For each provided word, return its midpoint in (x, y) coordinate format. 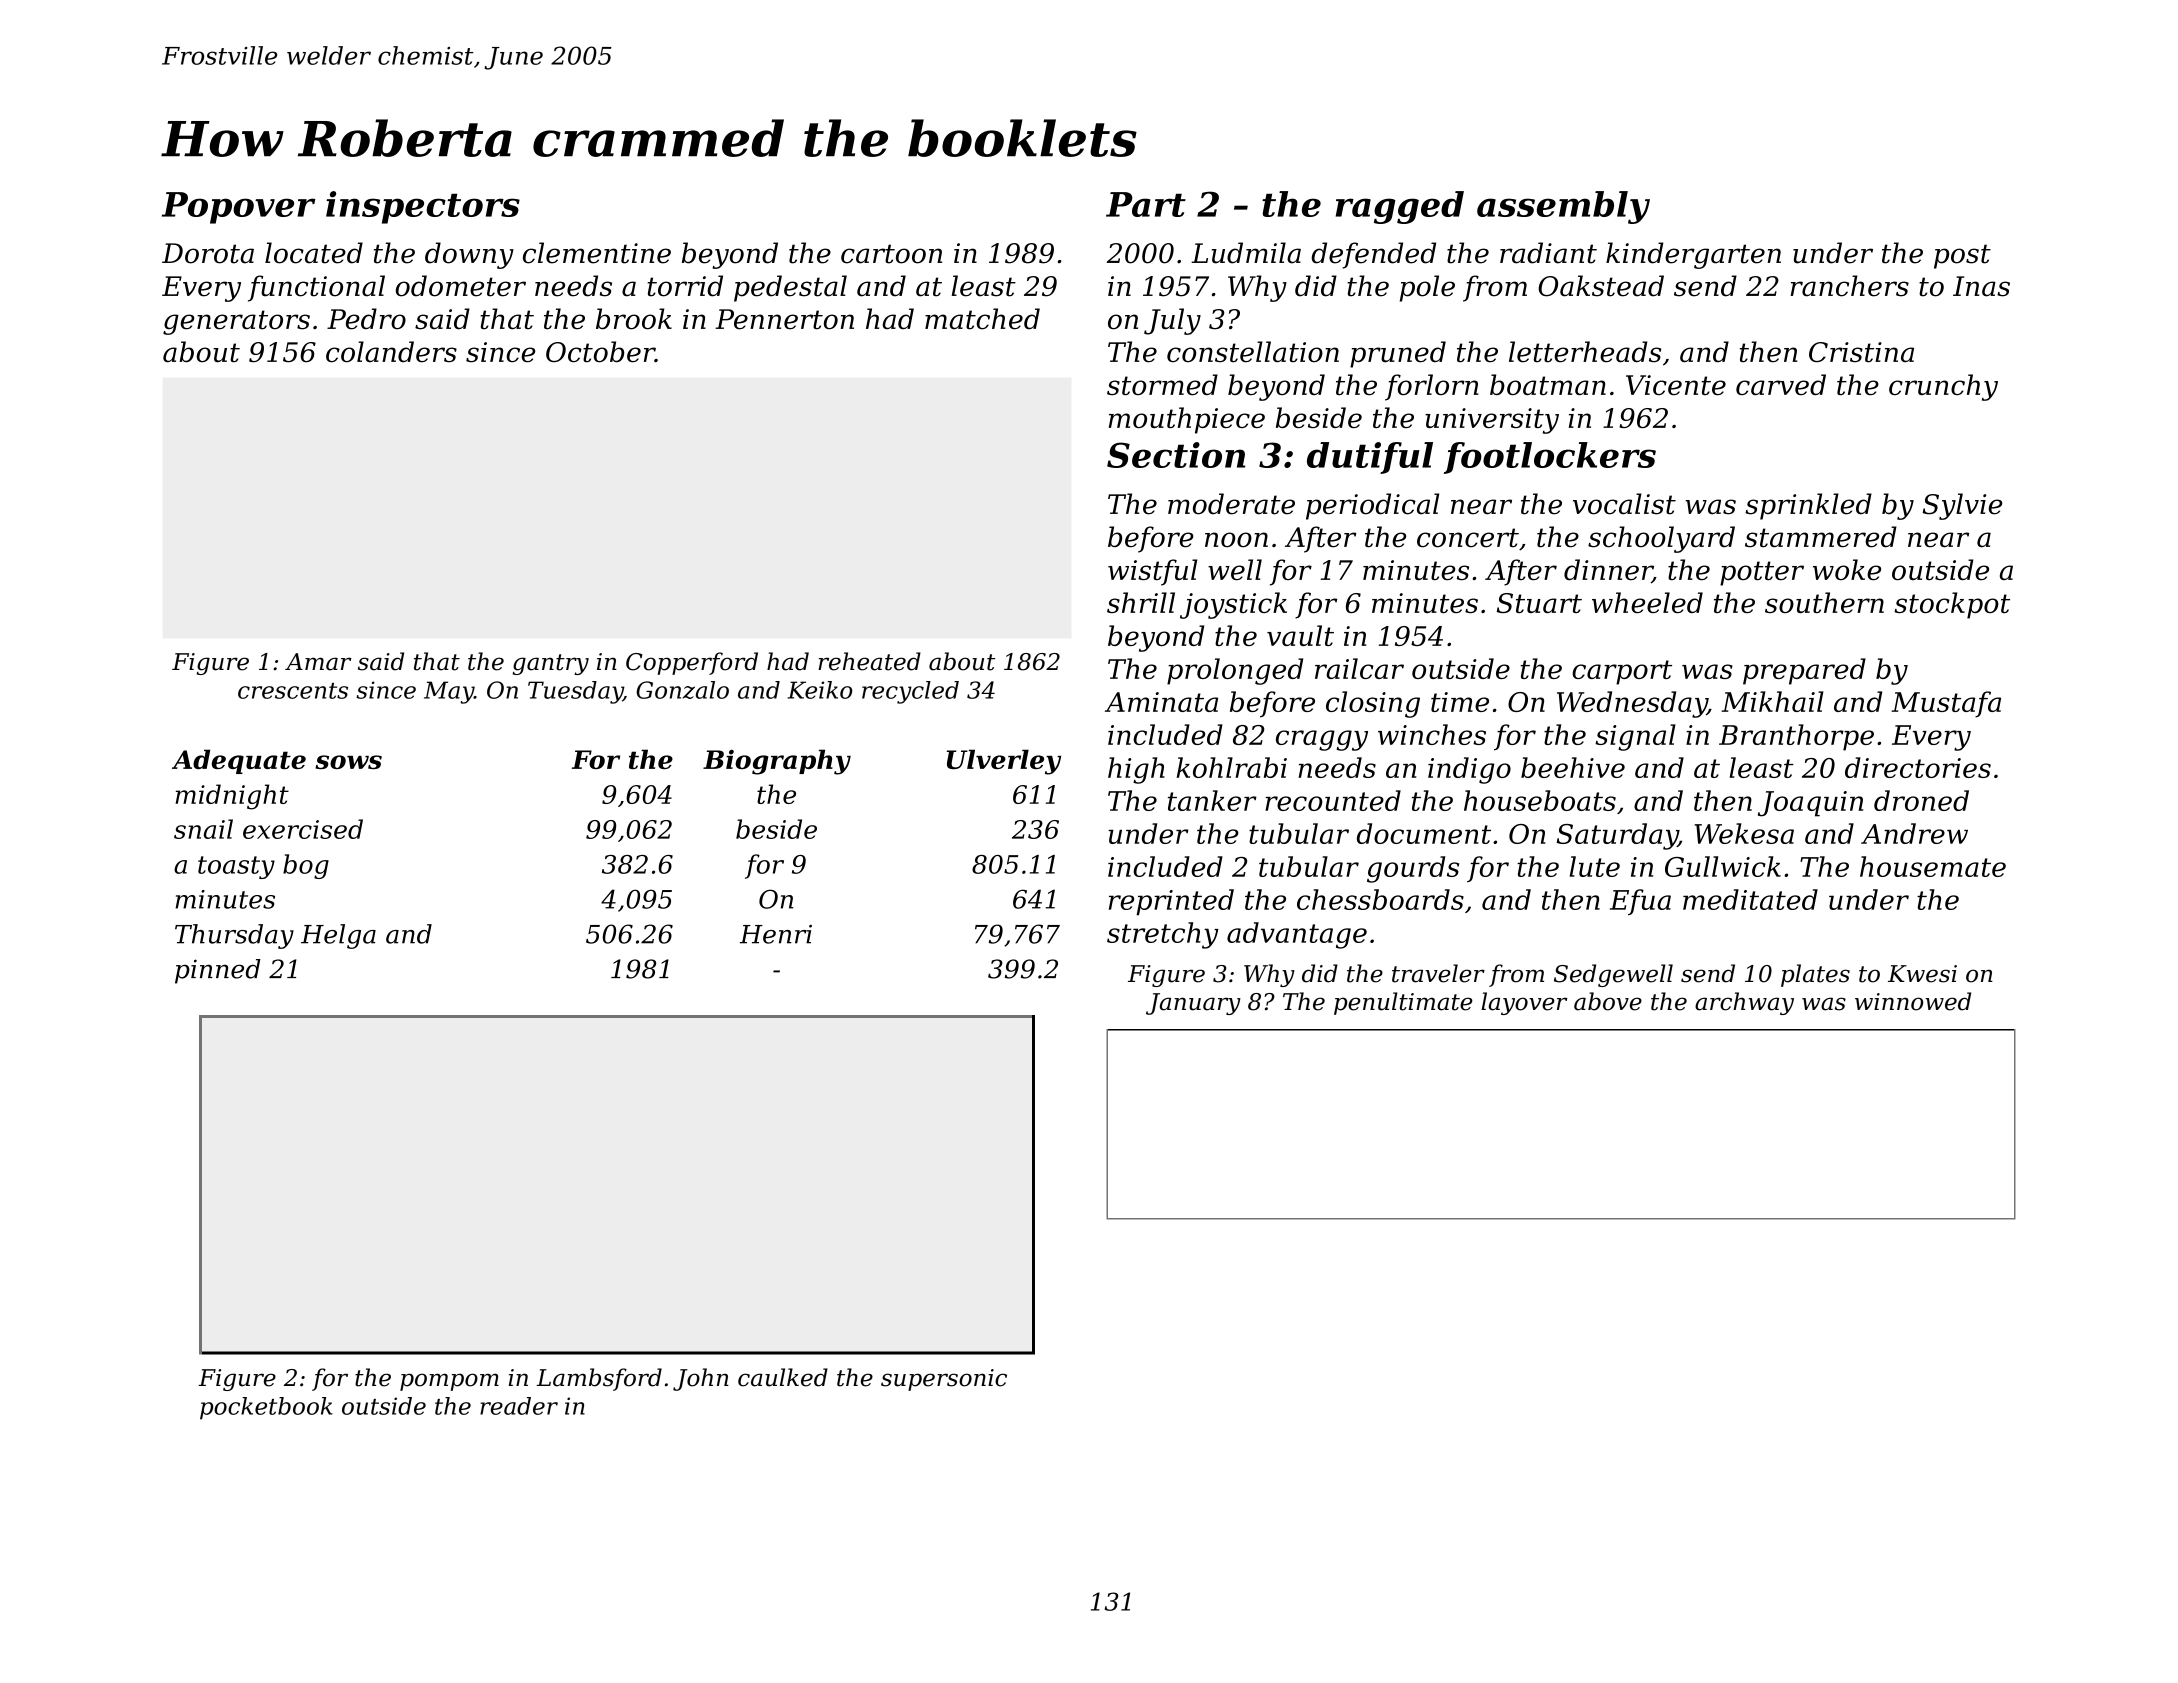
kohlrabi (1232, 767)
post (1962, 256)
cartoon (891, 254)
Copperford (692, 663)
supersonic (944, 1380)
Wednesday (1632, 704)
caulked (783, 1377)
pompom (449, 1382)
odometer (461, 286)
